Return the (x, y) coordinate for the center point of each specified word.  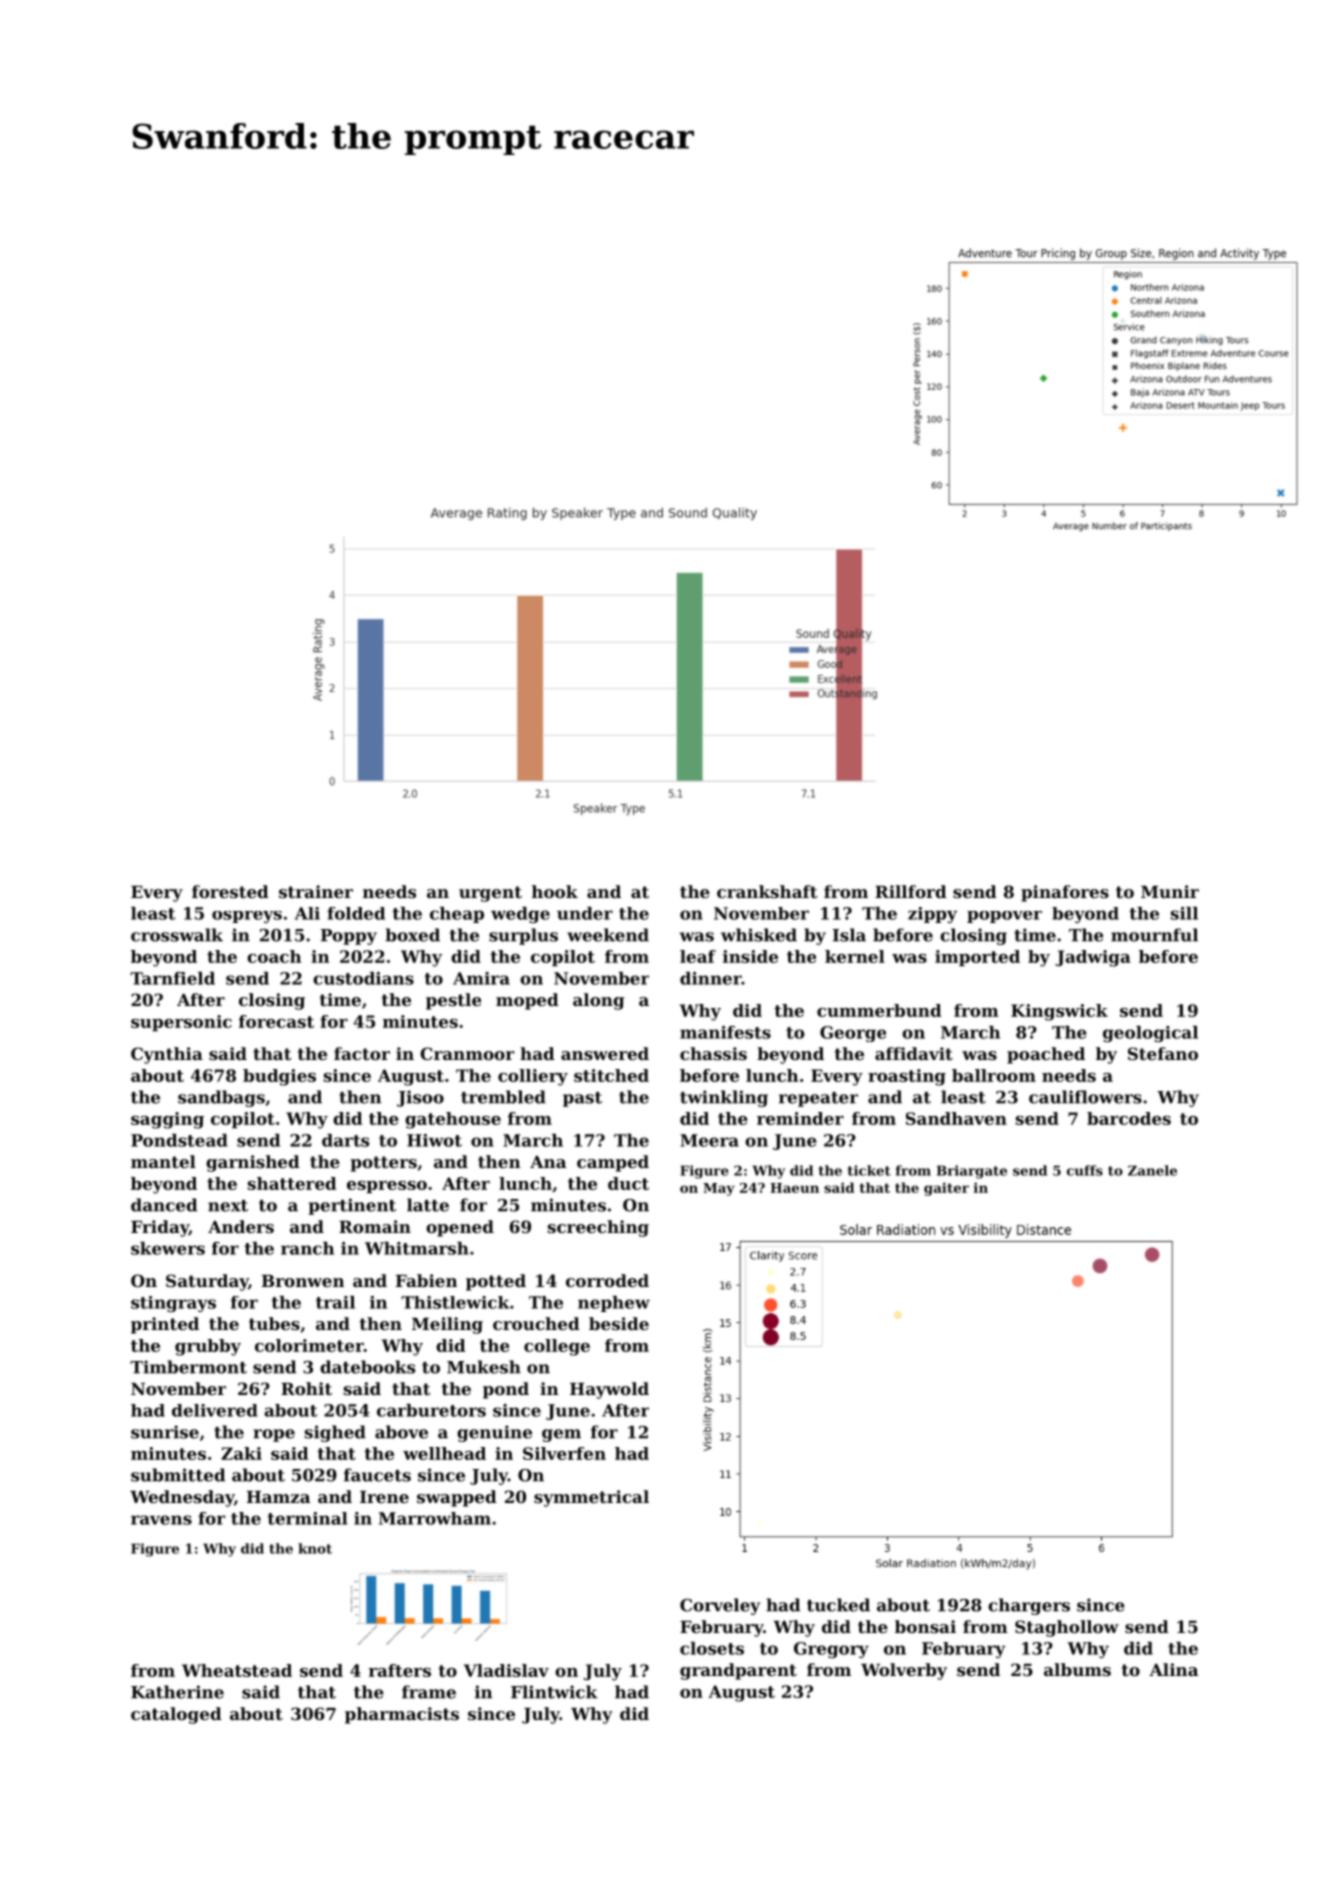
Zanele (1152, 1170)
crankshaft (767, 891)
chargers (1029, 1606)
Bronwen (303, 1281)
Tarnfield (172, 978)
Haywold (609, 1390)
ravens (161, 1520)
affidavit (914, 1053)
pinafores (1065, 893)
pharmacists (402, 1715)
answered (605, 1053)
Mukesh (484, 1367)
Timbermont (188, 1367)
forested (230, 891)
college (557, 1347)
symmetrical (591, 1498)
